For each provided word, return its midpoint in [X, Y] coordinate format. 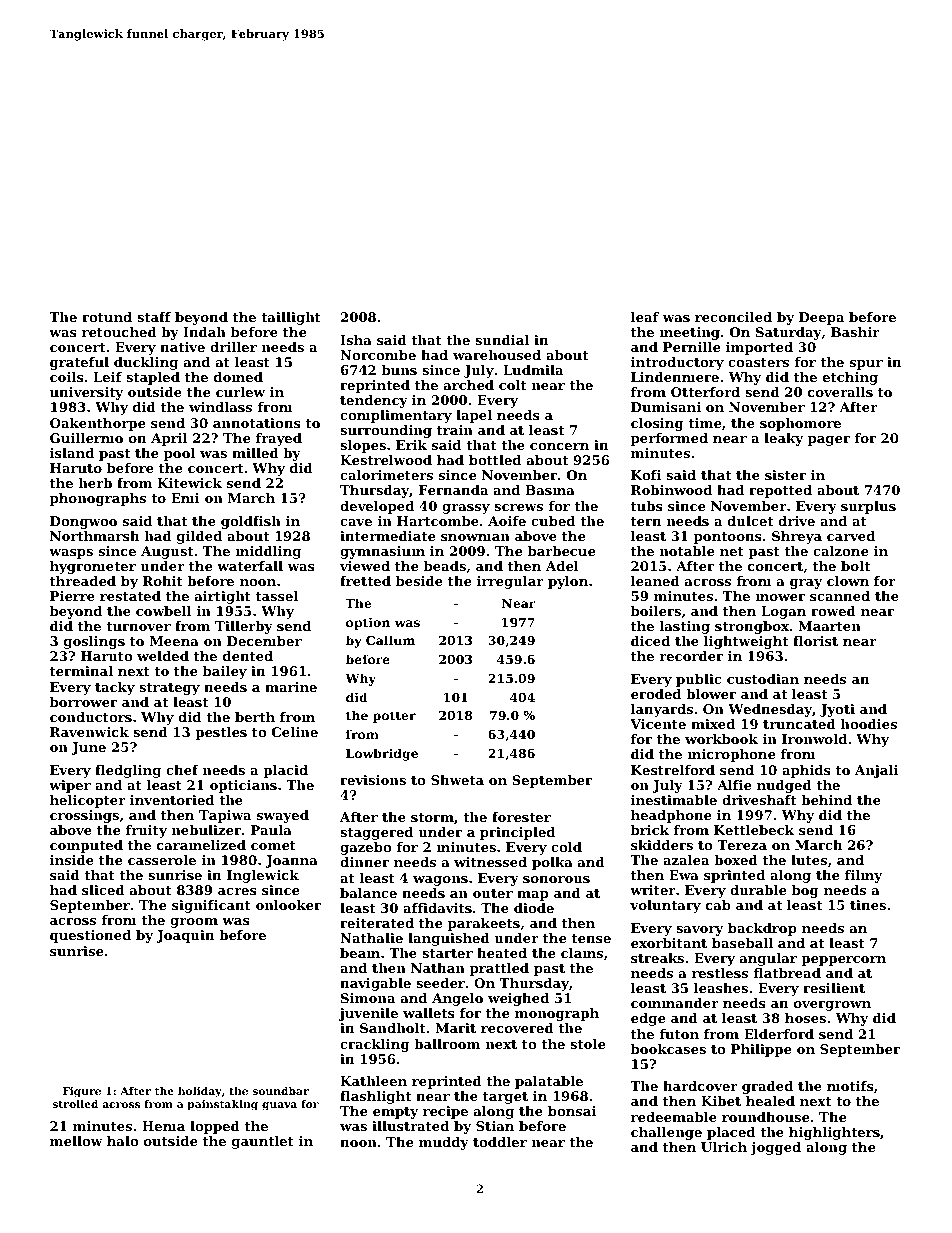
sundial [502, 340]
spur [866, 365]
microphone [731, 755]
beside [419, 581]
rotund [107, 317]
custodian [763, 679]
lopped [215, 1127]
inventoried [172, 800]
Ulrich [724, 1147]
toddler [500, 1142]
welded [163, 656]
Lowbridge [382, 754]
